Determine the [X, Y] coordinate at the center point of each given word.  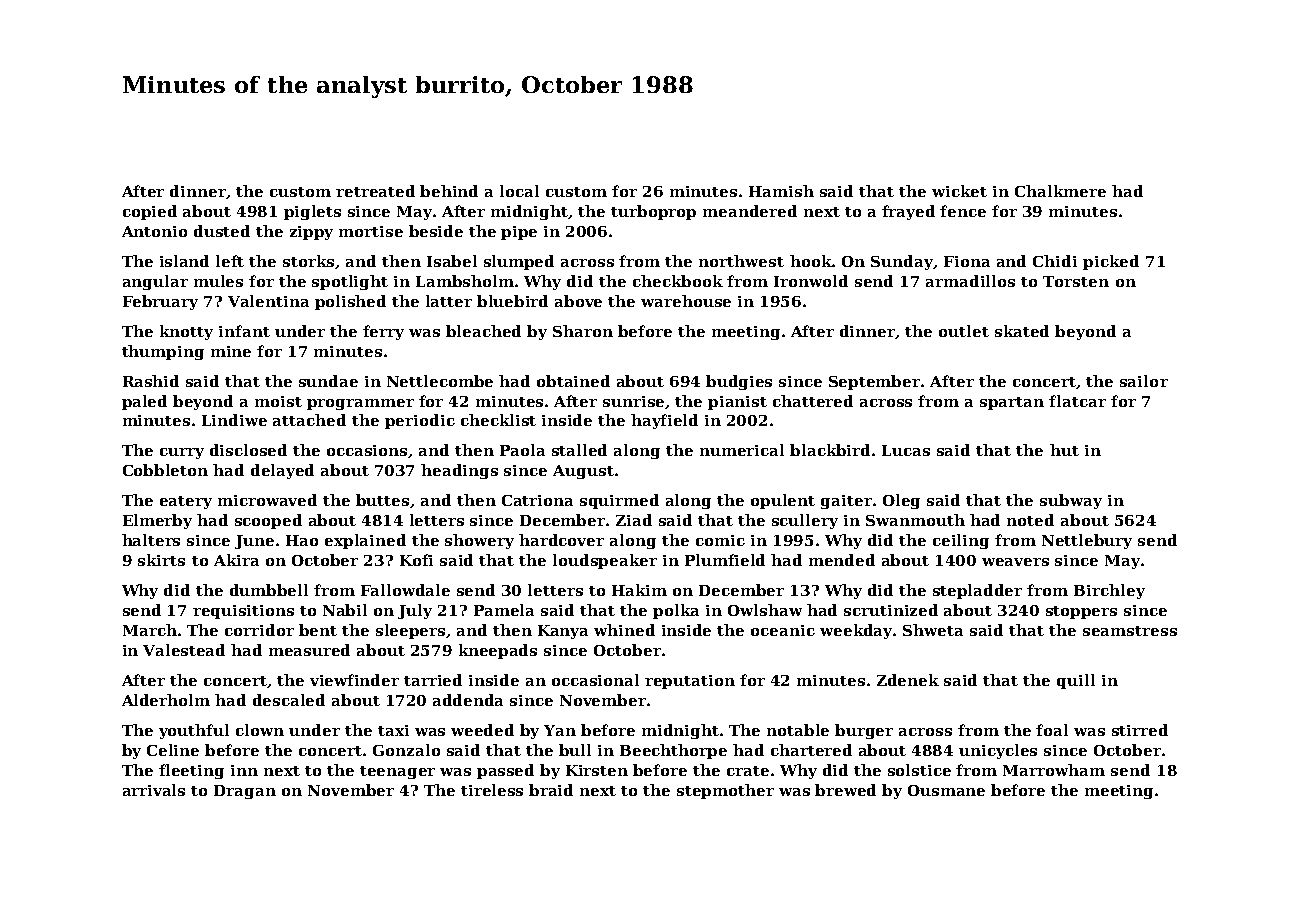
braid [551, 790]
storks [309, 262]
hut [1064, 450]
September [874, 382]
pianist [737, 403]
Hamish [781, 191]
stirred [1140, 730]
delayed [282, 471]
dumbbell [269, 590]
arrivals [154, 790]
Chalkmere [1060, 191]
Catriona [537, 500]
